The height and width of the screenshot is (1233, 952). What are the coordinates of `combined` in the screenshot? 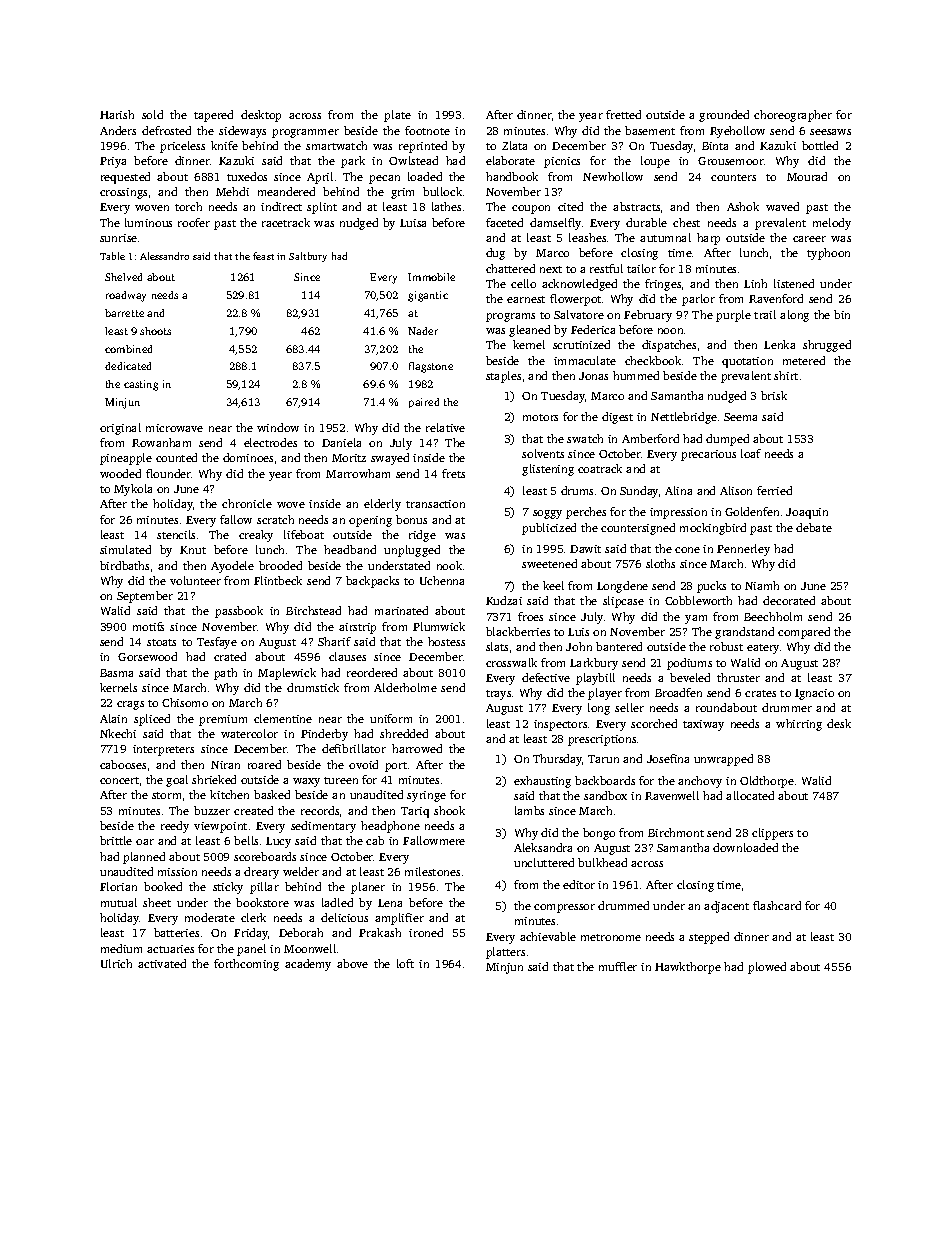 It's located at (128, 349).
